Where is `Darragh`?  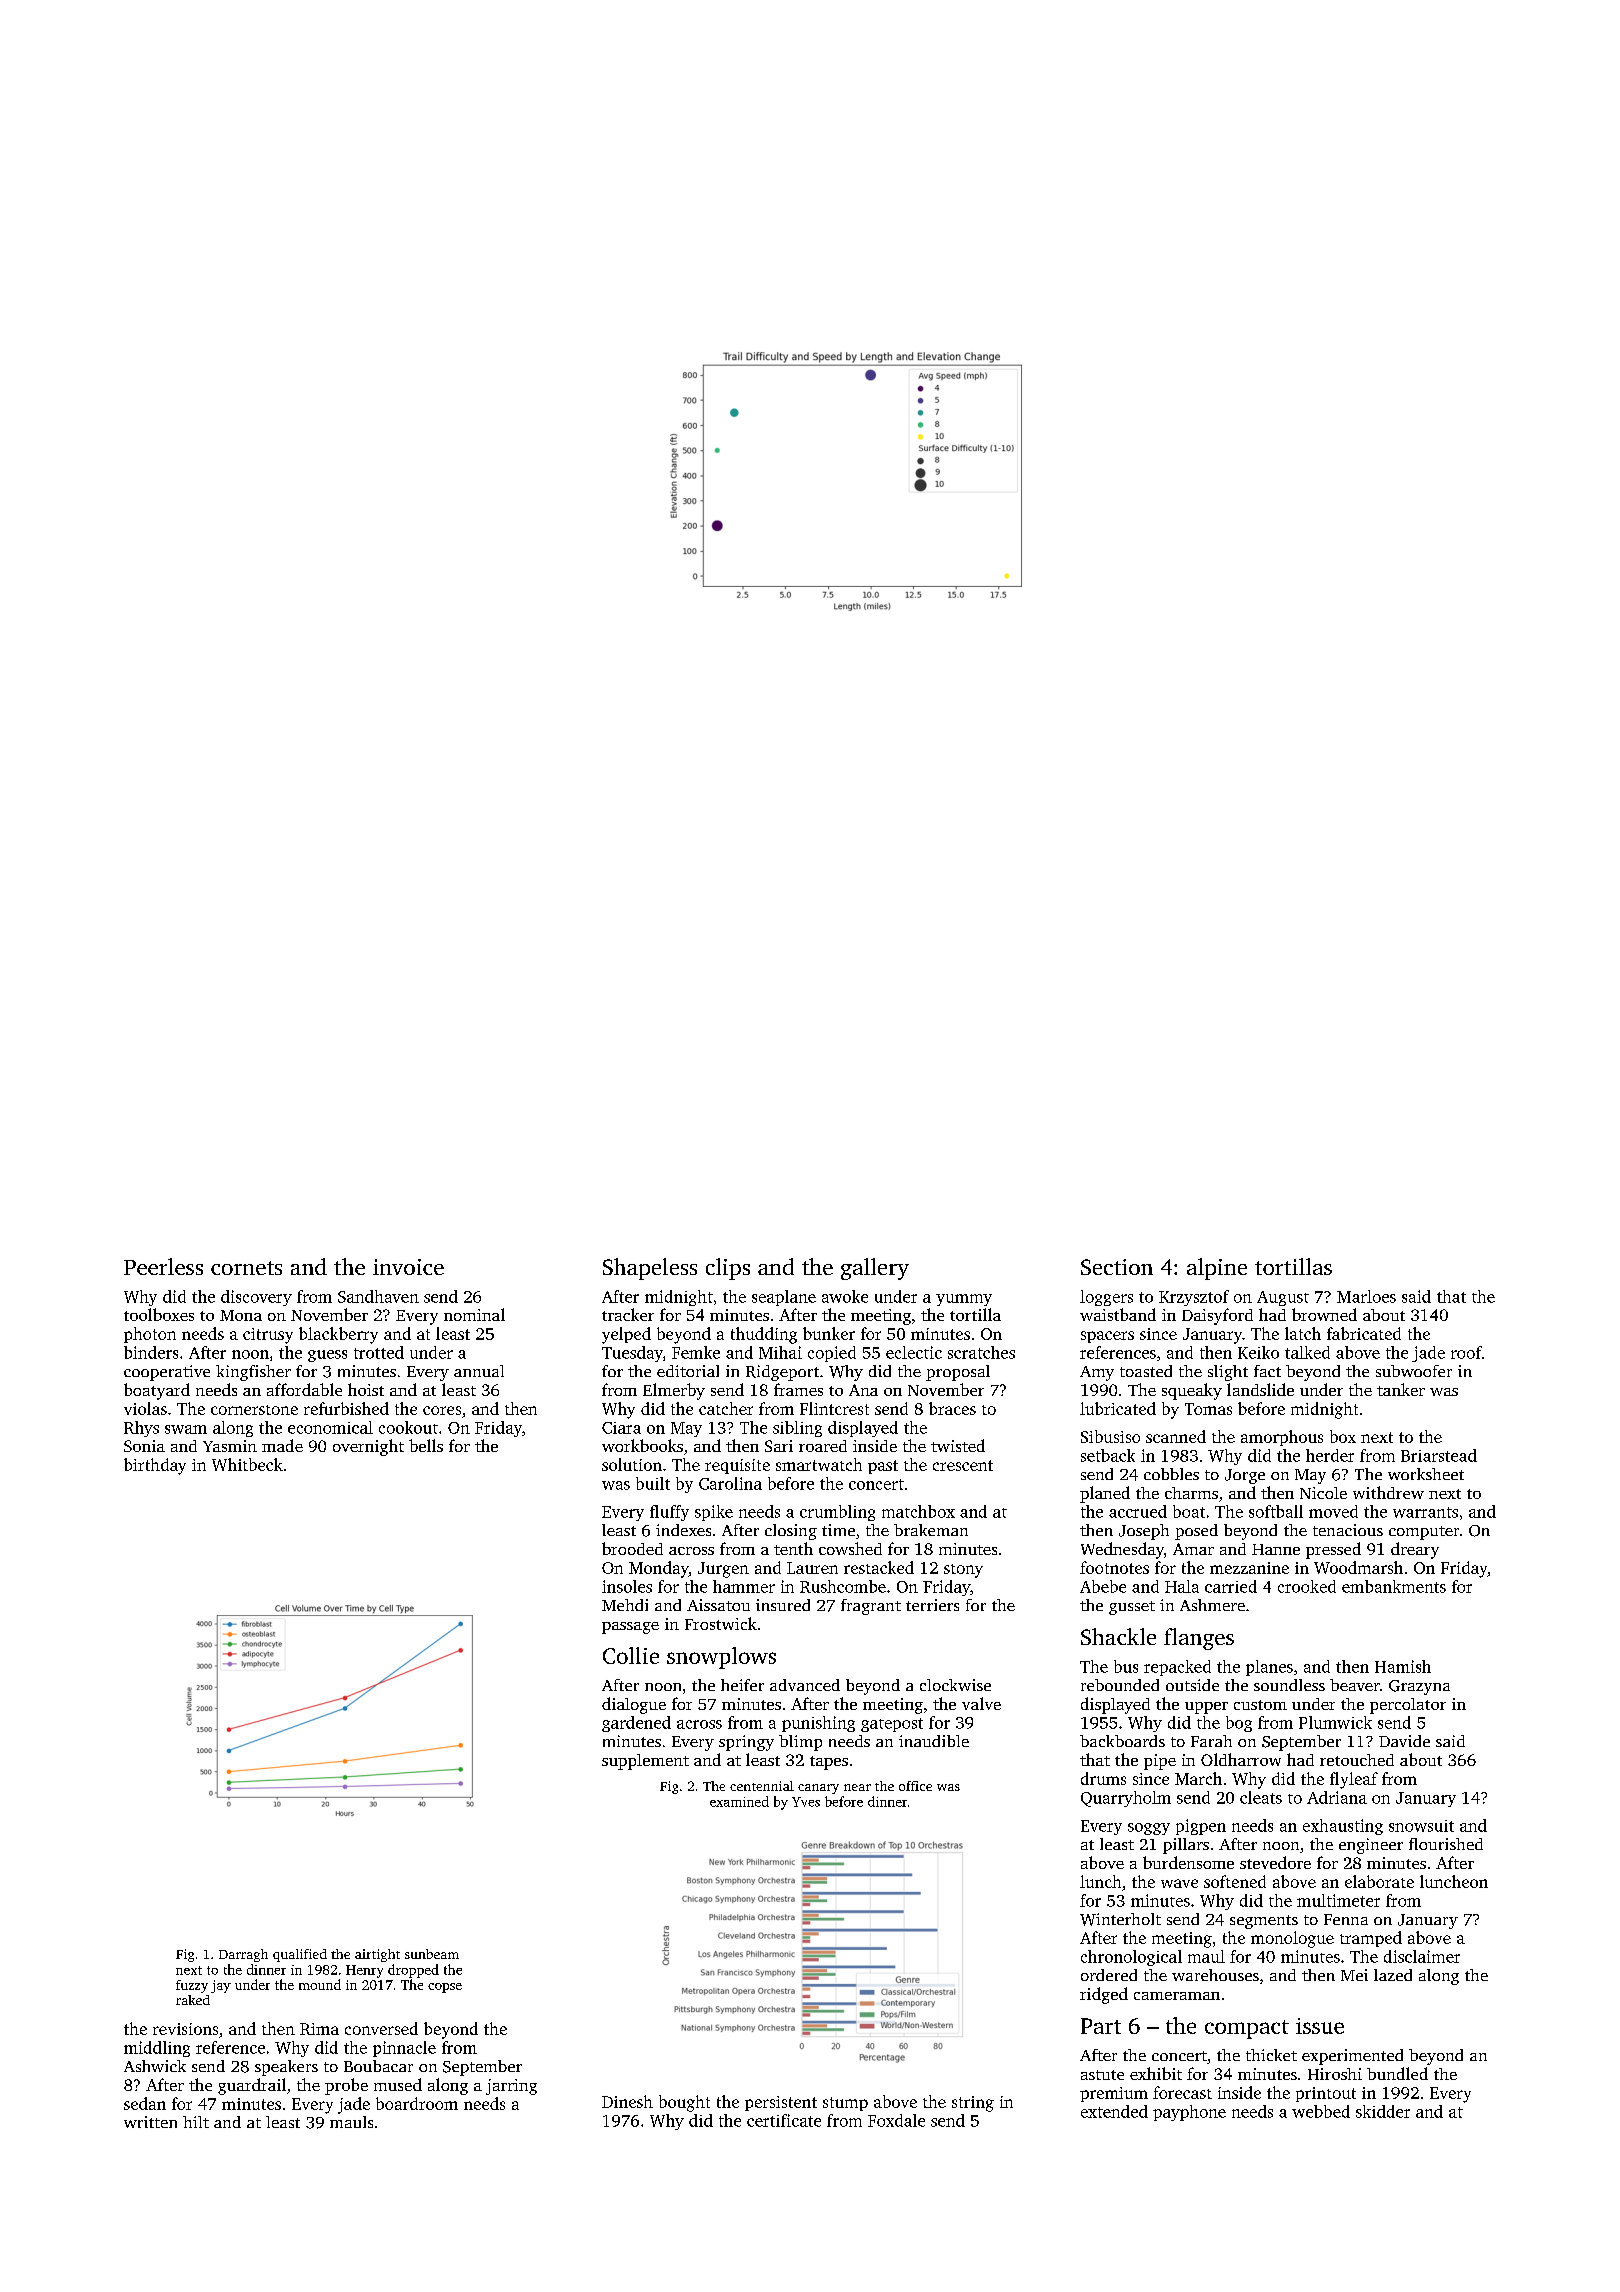 Darragh is located at coordinates (243, 1955).
